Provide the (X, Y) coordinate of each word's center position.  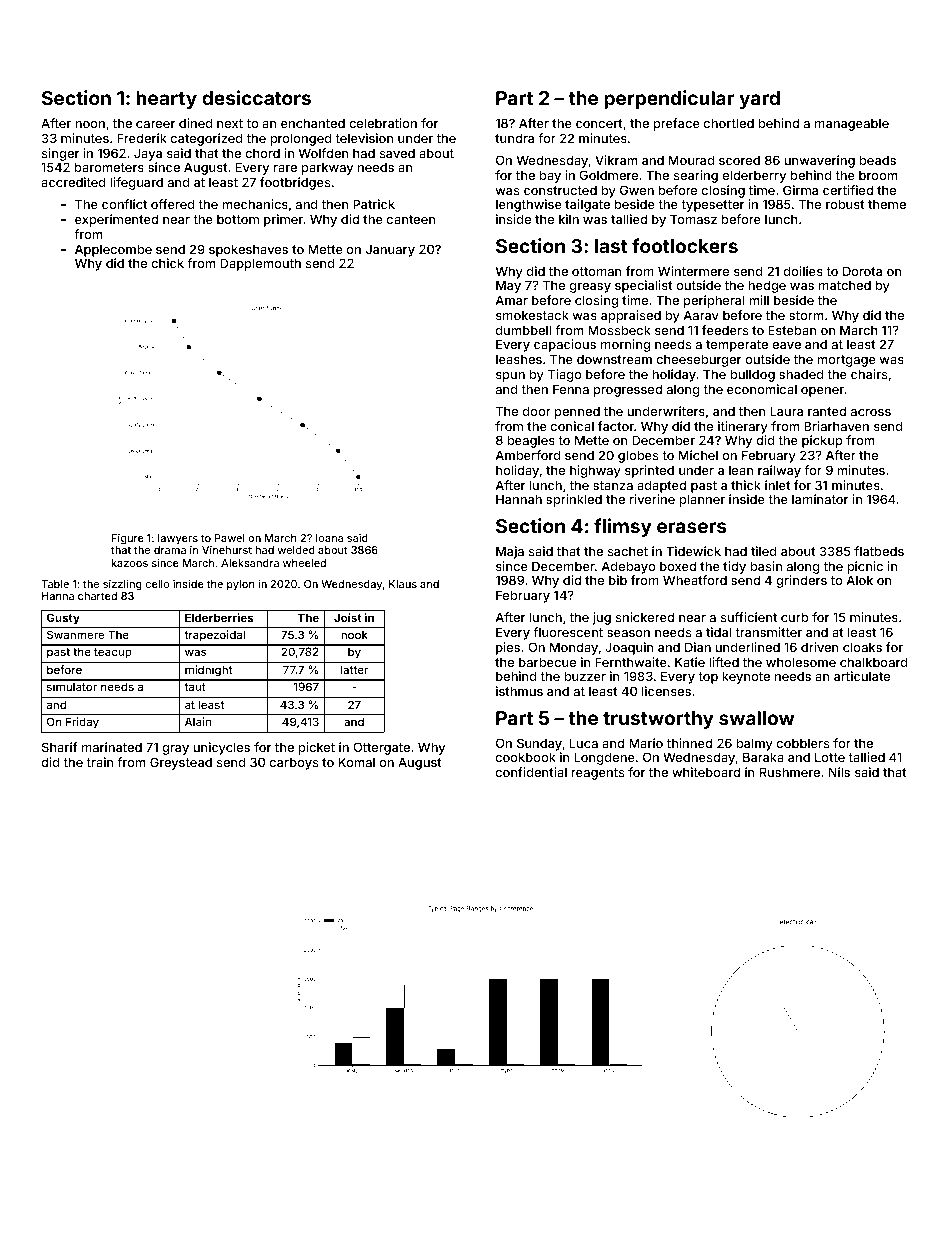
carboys (294, 763)
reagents (597, 774)
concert (599, 123)
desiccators (256, 97)
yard (759, 100)
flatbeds (879, 551)
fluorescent (568, 632)
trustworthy (658, 720)
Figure (128, 539)
